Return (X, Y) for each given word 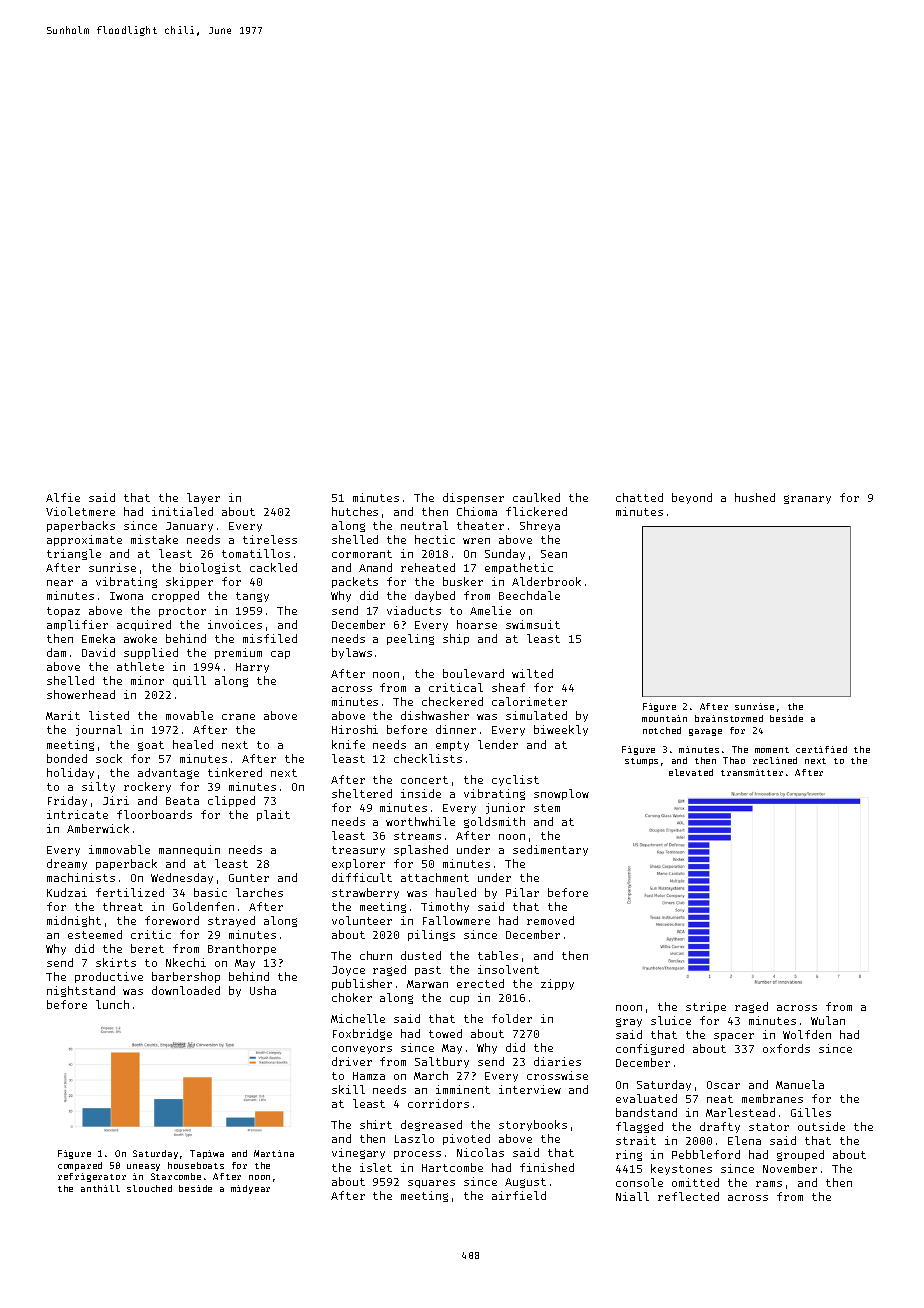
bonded (67, 758)
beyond (692, 498)
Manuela (800, 1084)
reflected (688, 1196)
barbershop (186, 977)
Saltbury (442, 1062)
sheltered (362, 793)
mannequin (189, 850)
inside (421, 793)
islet (376, 1167)
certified (821, 749)
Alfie (63, 497)
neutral (424, 525)
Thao (734, 760)
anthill (100, 1188)
